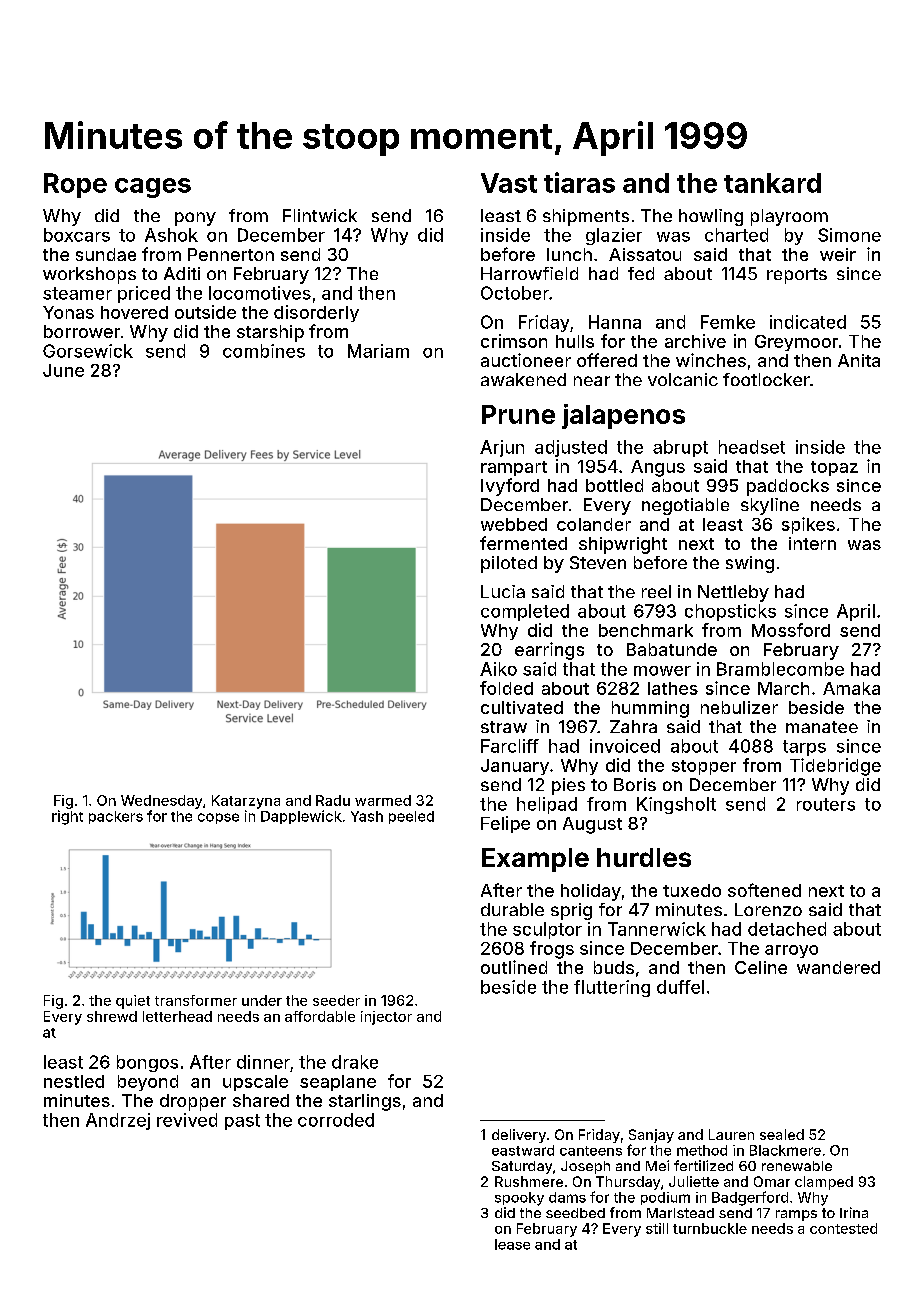 The width and height of the screenshot is (924, 1308). I want to click on piloted, so click(509, 564).
